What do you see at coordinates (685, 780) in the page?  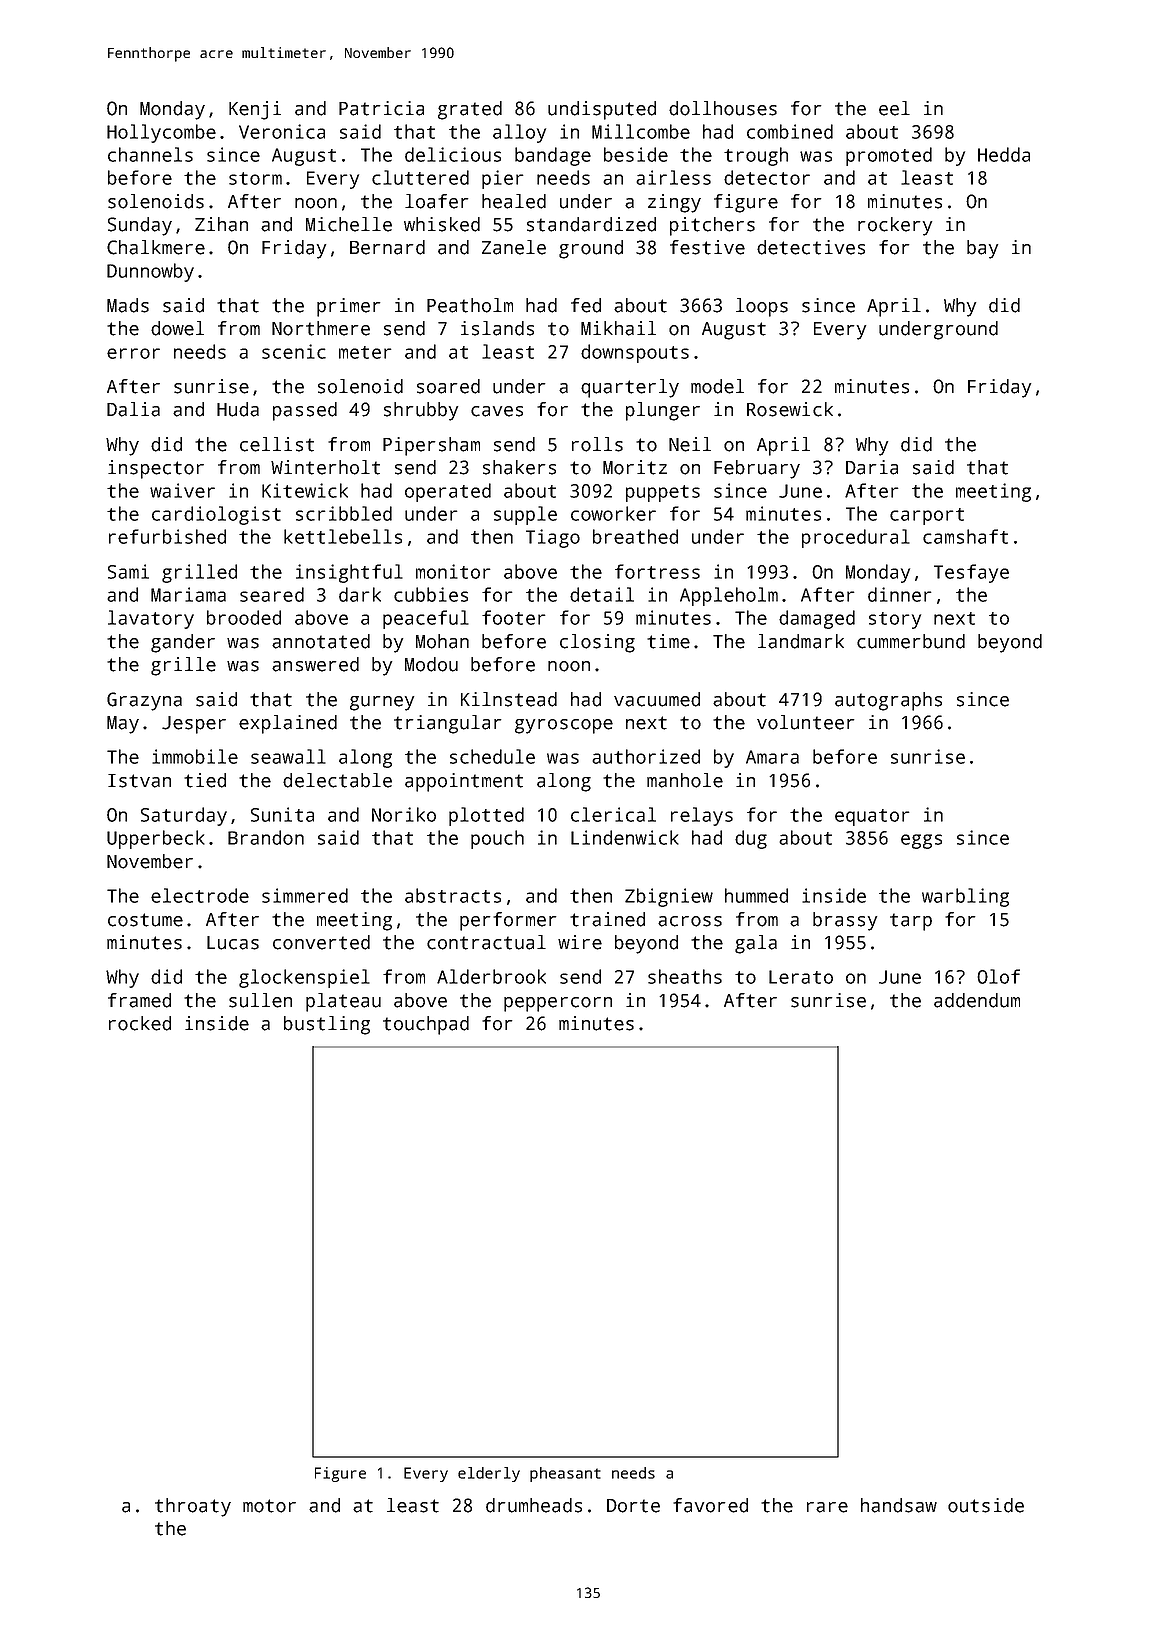 I see `manhole` at bounding box center [685, 780].
